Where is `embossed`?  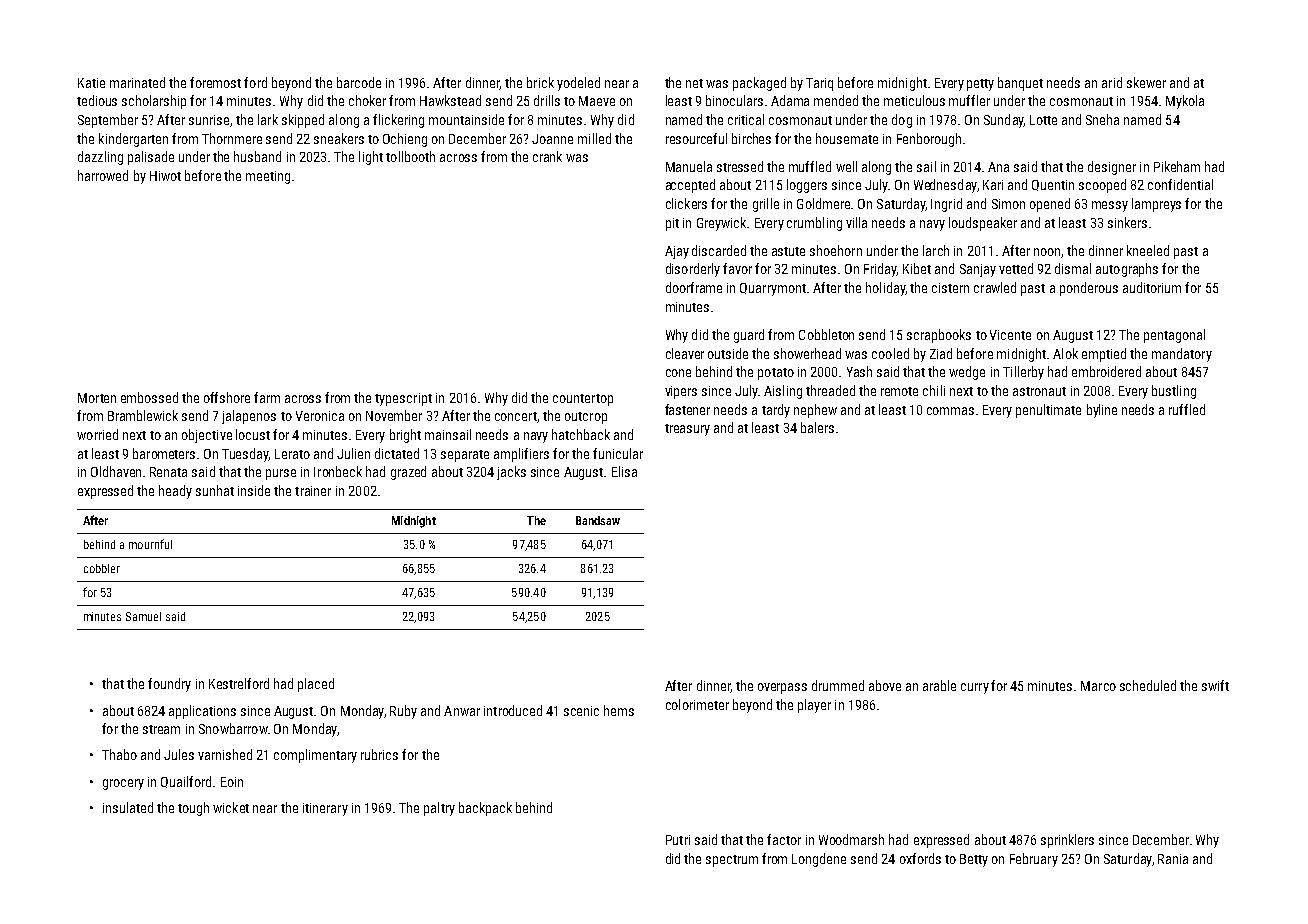
embossed is located at coordinates (149, 397).
